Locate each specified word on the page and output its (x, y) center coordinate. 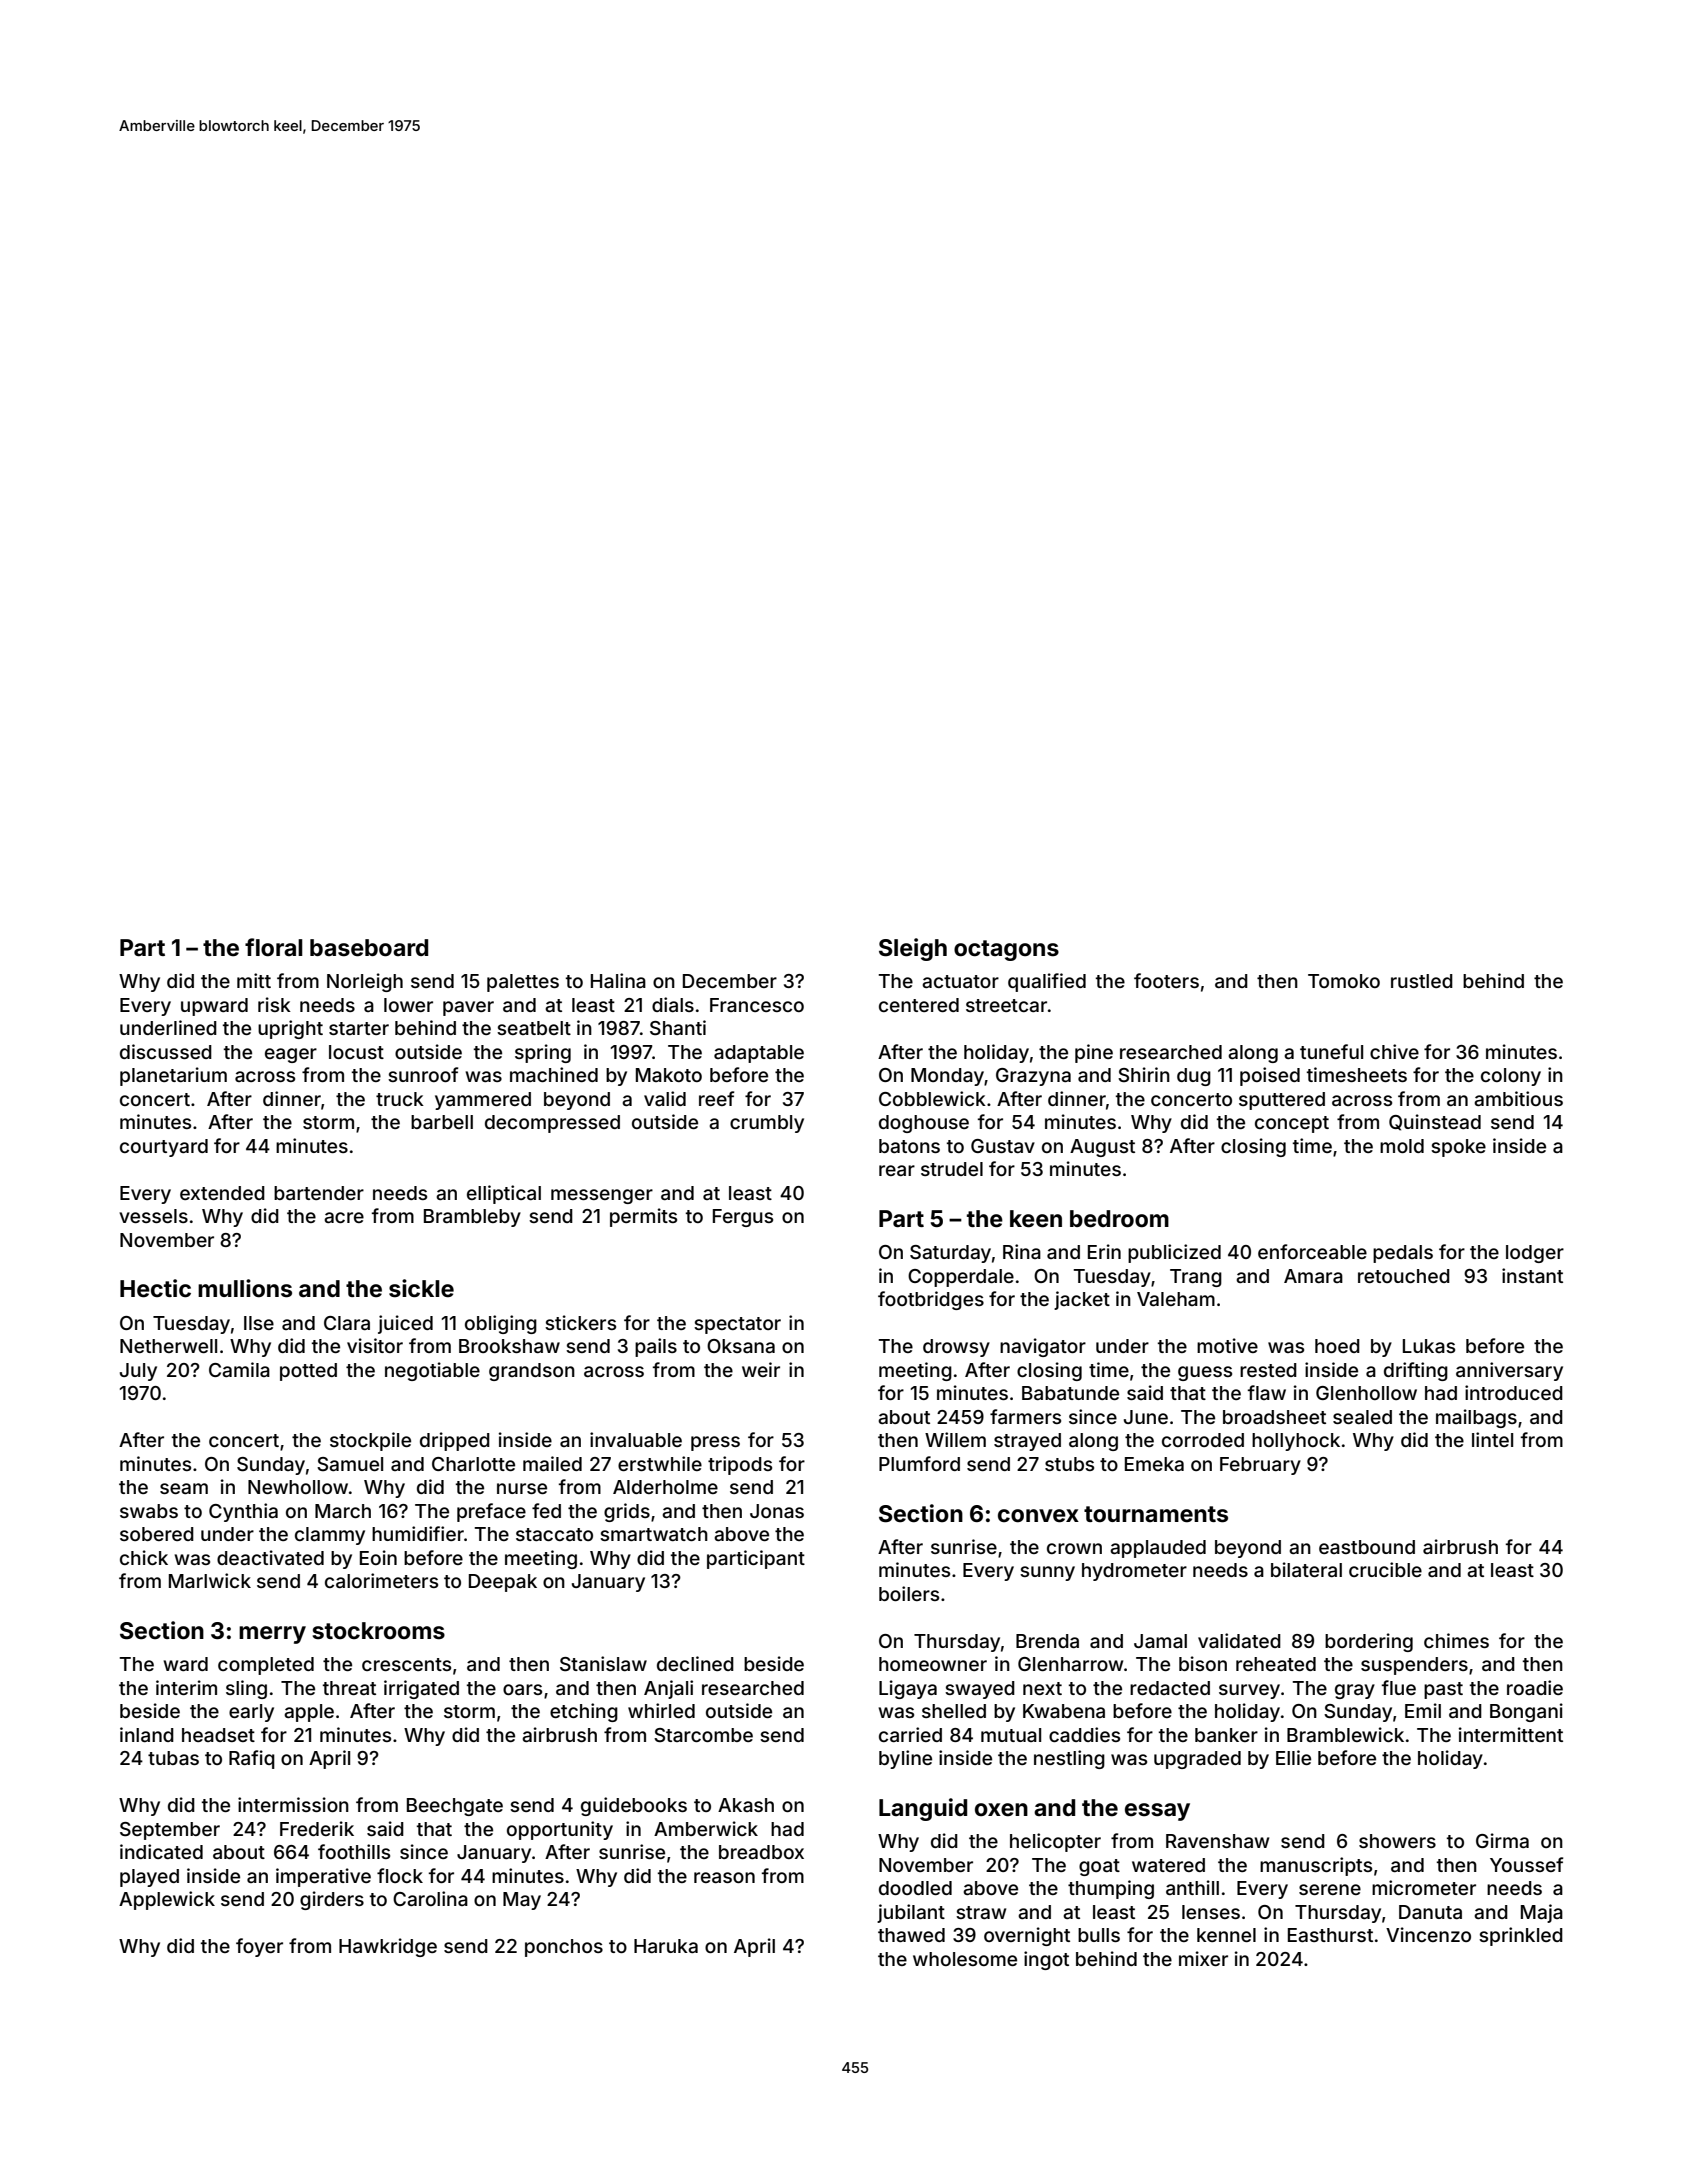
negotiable (432, 1371)
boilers (909, 1593)
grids (627, 1512)
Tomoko (1344, 981)
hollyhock (1296, 1442)
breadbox (761, 1852)
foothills (354, 1851)
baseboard (369, 948)
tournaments (1156, 1514)
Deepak (503, 1583)
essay (1157, 1812)
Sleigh (913, 949)
